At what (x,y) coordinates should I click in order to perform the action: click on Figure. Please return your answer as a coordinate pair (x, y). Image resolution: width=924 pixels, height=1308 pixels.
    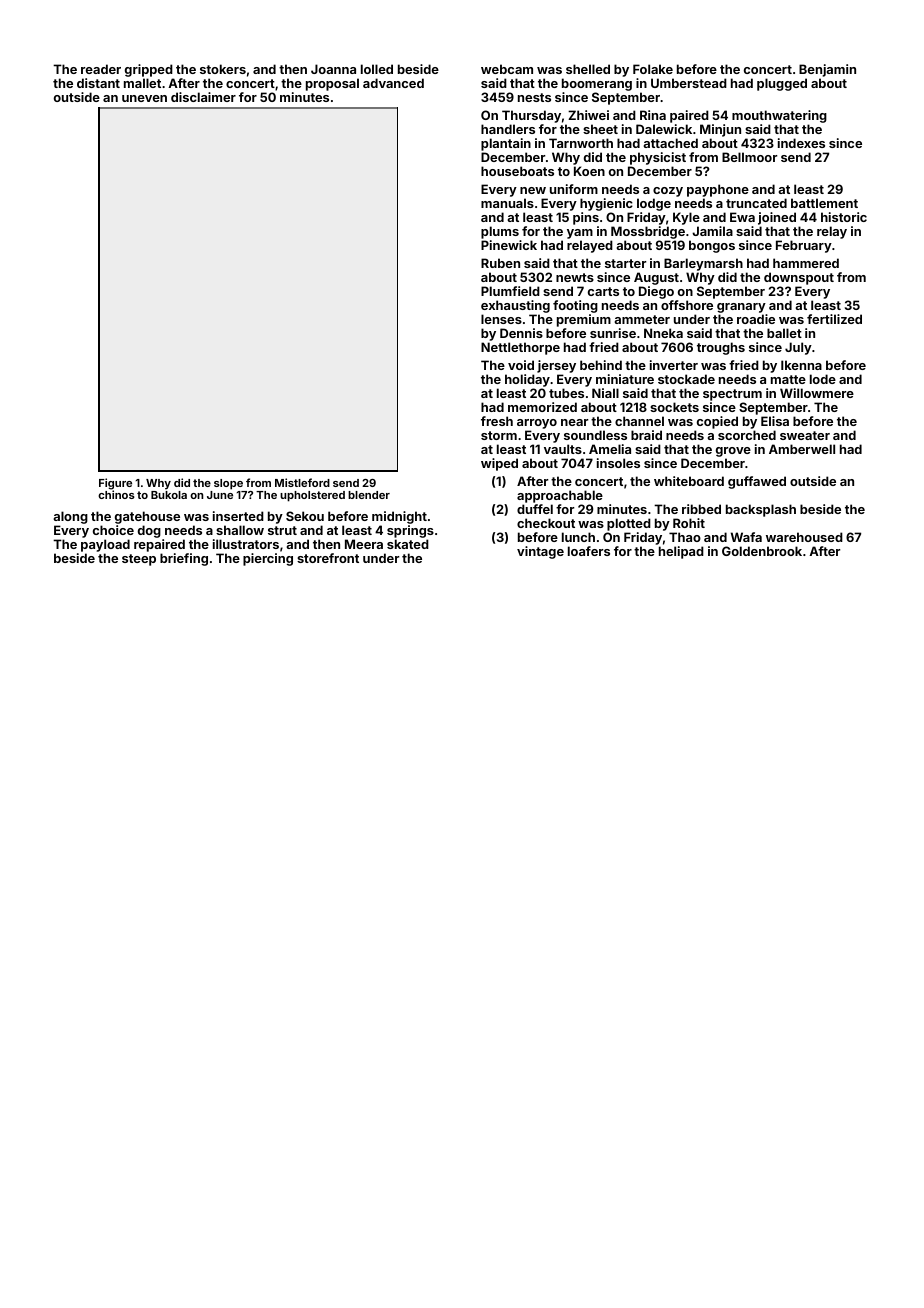
    Looking at the image, I should click on (115, 484).
